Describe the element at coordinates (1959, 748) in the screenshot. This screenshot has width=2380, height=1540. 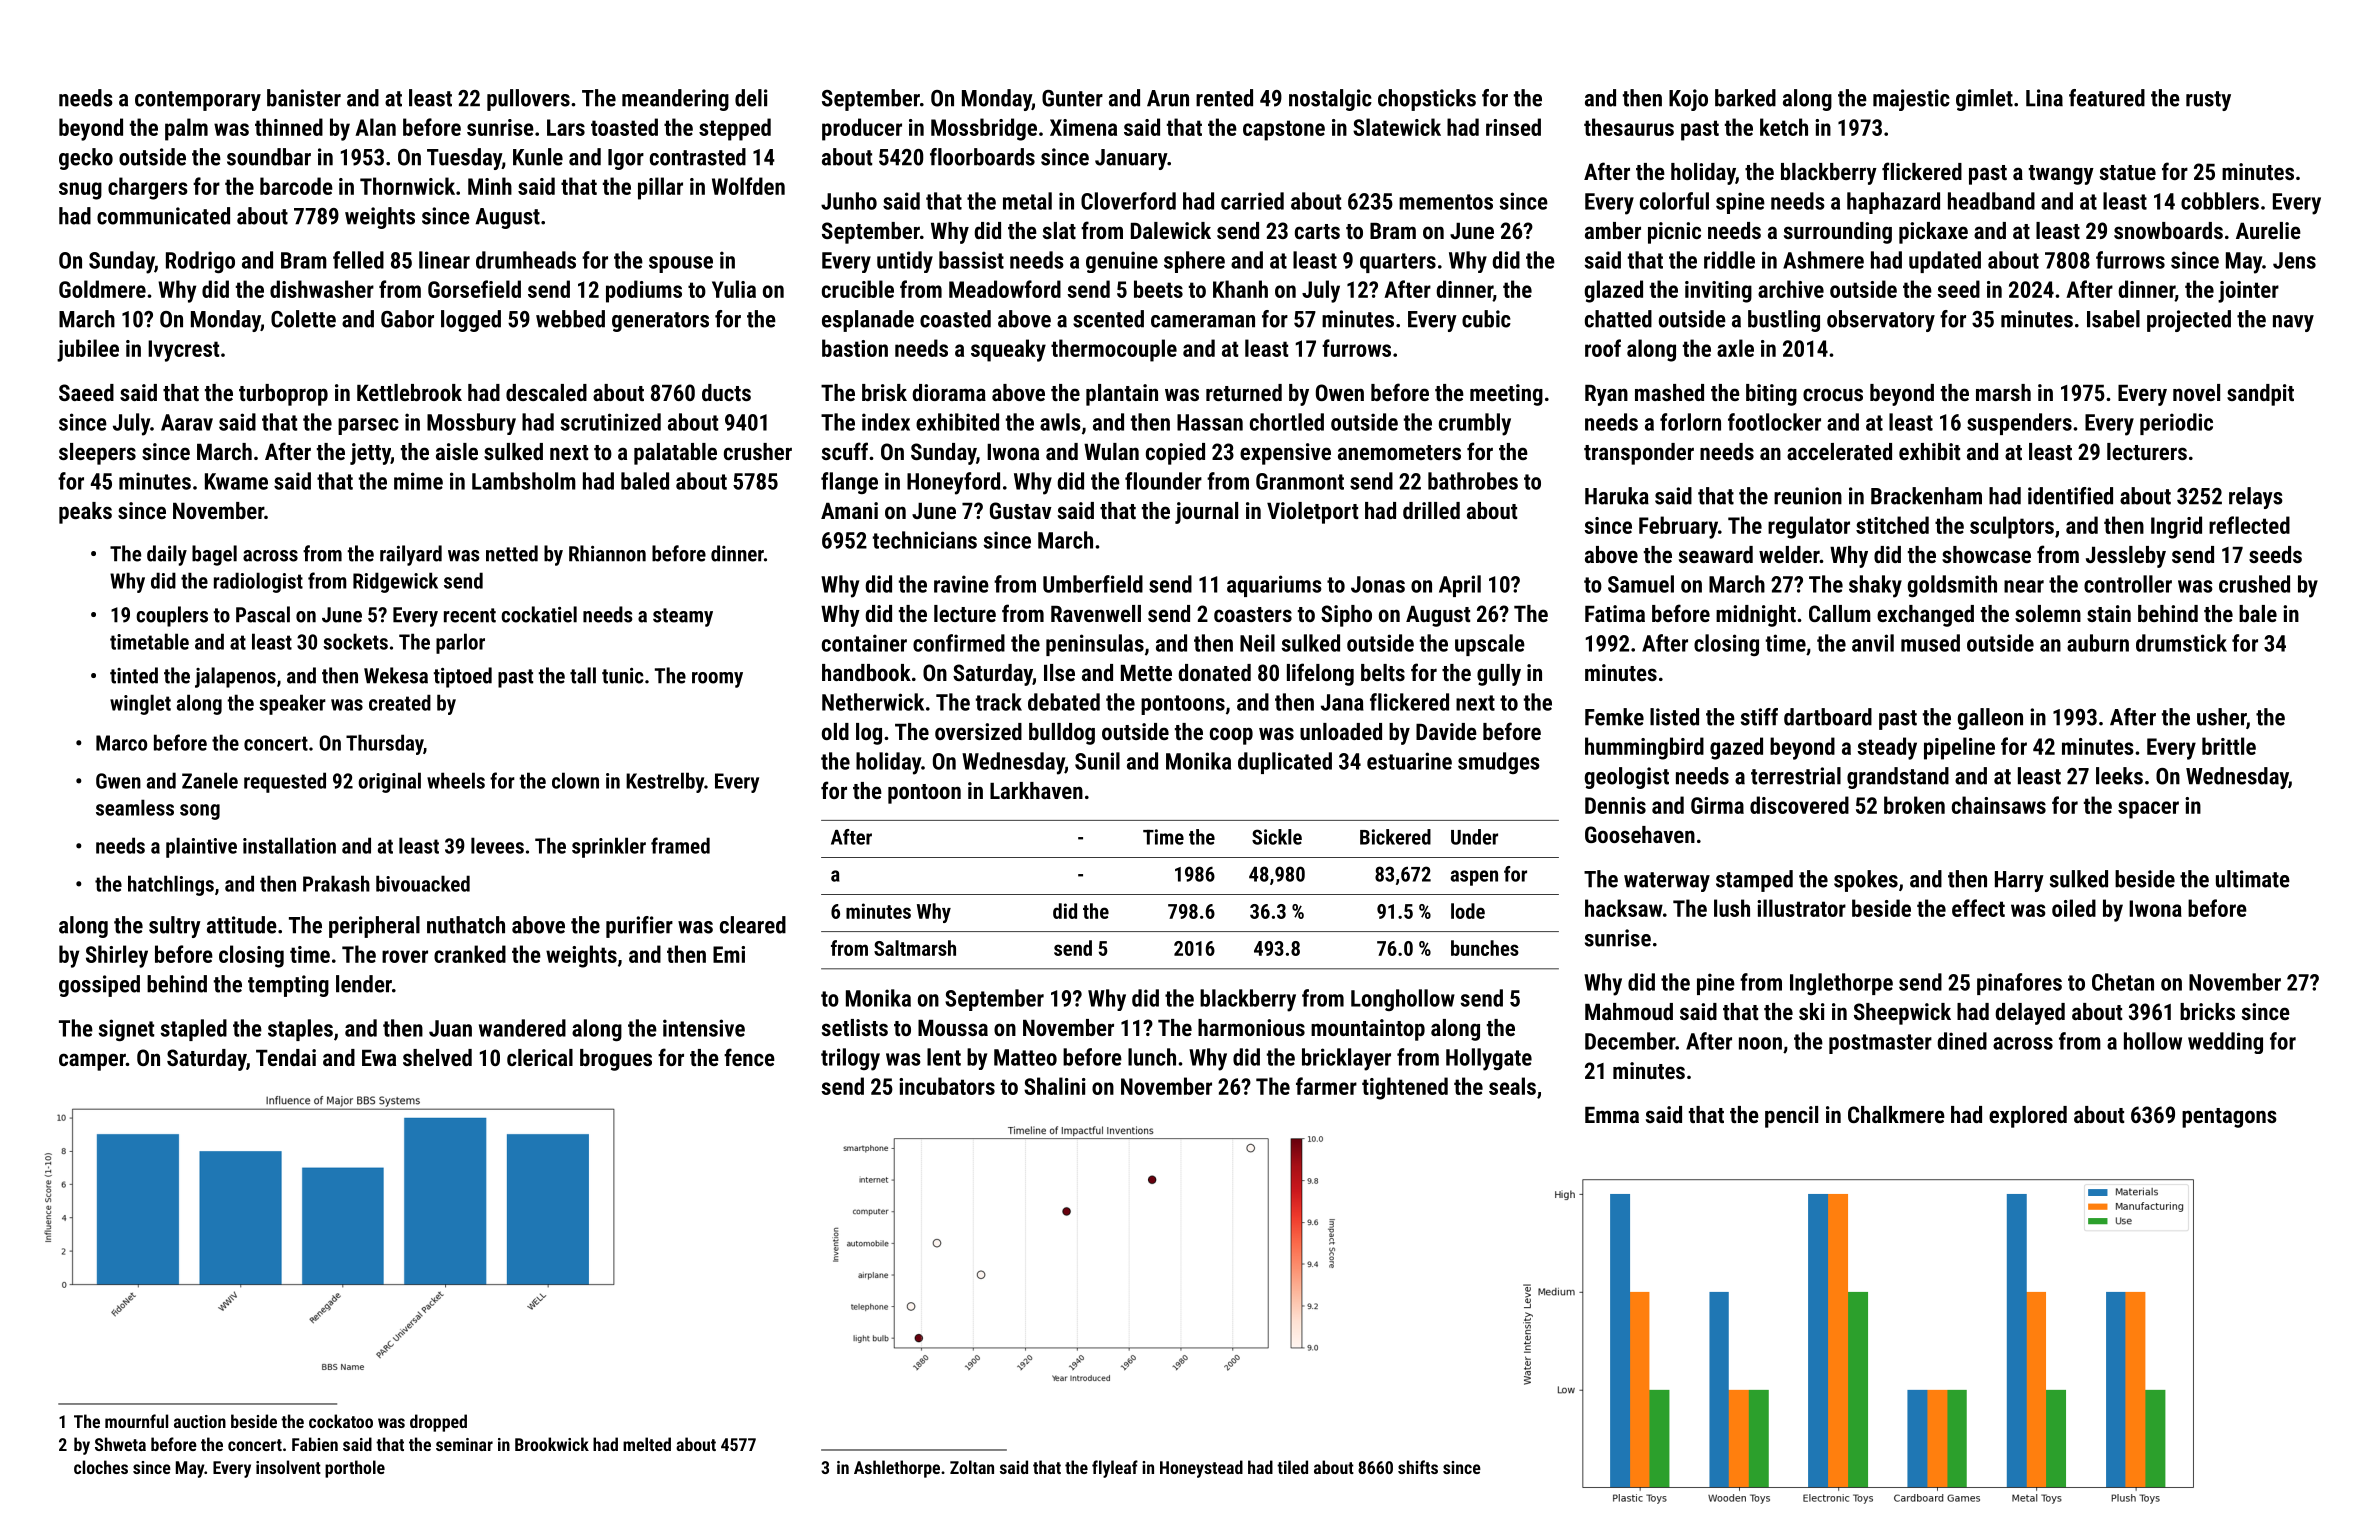
I see `pipeline` at that location.
